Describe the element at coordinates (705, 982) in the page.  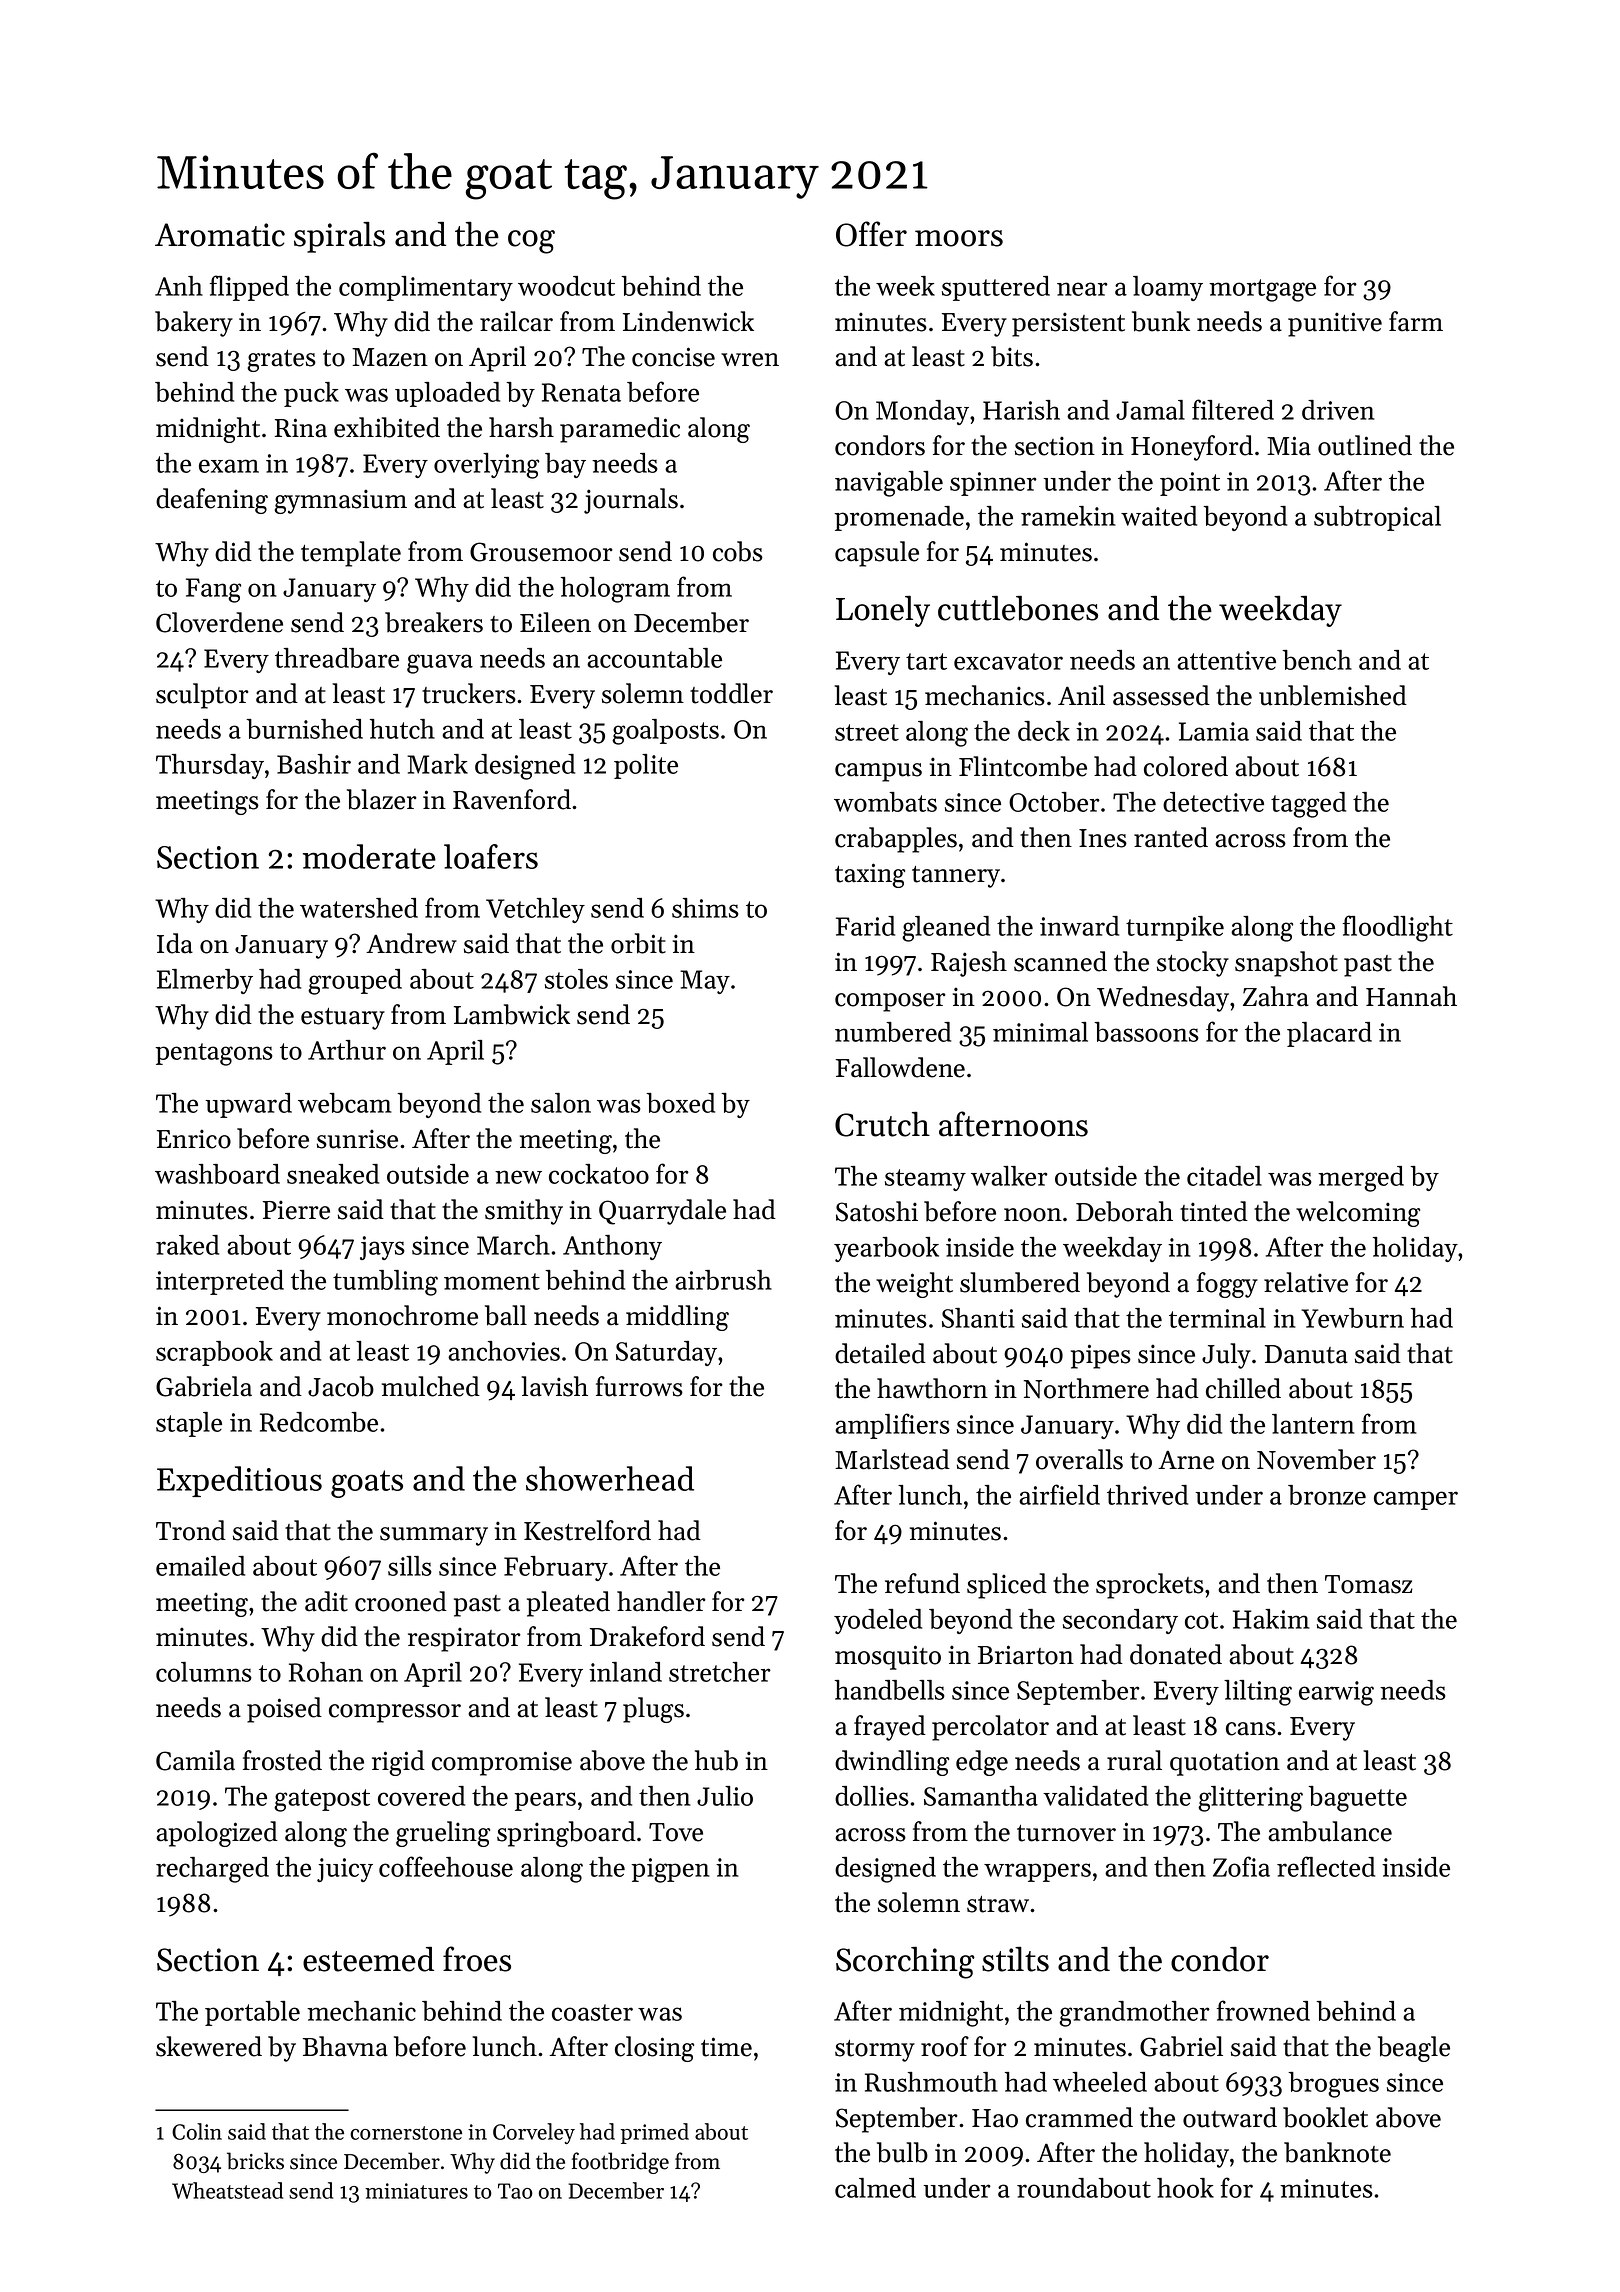
I see `May` at that location.
